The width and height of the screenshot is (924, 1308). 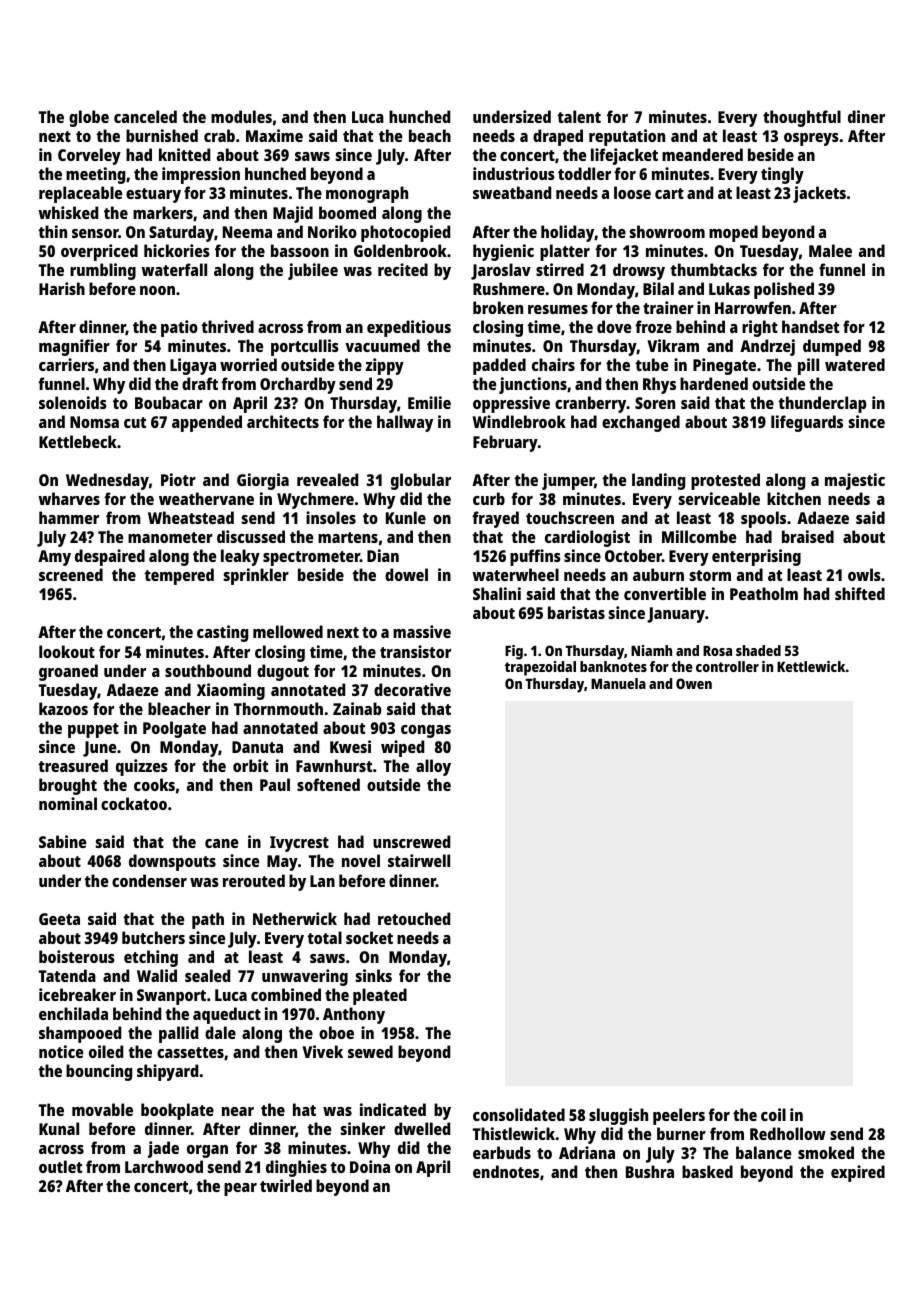 I want to click on outlet, so click(x=60, y=1166).
